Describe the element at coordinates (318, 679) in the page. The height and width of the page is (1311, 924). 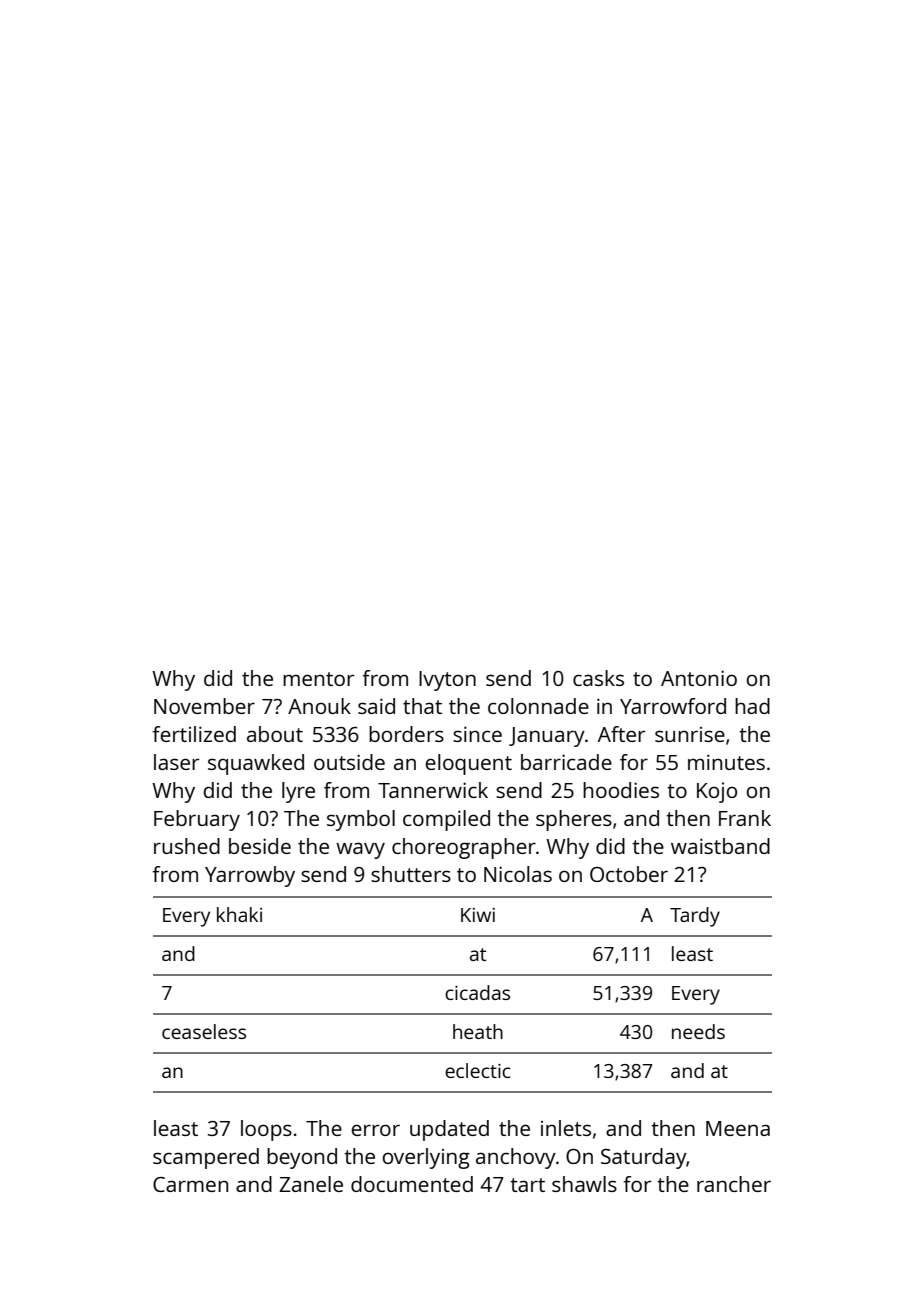
I see `mentor` at that location.
